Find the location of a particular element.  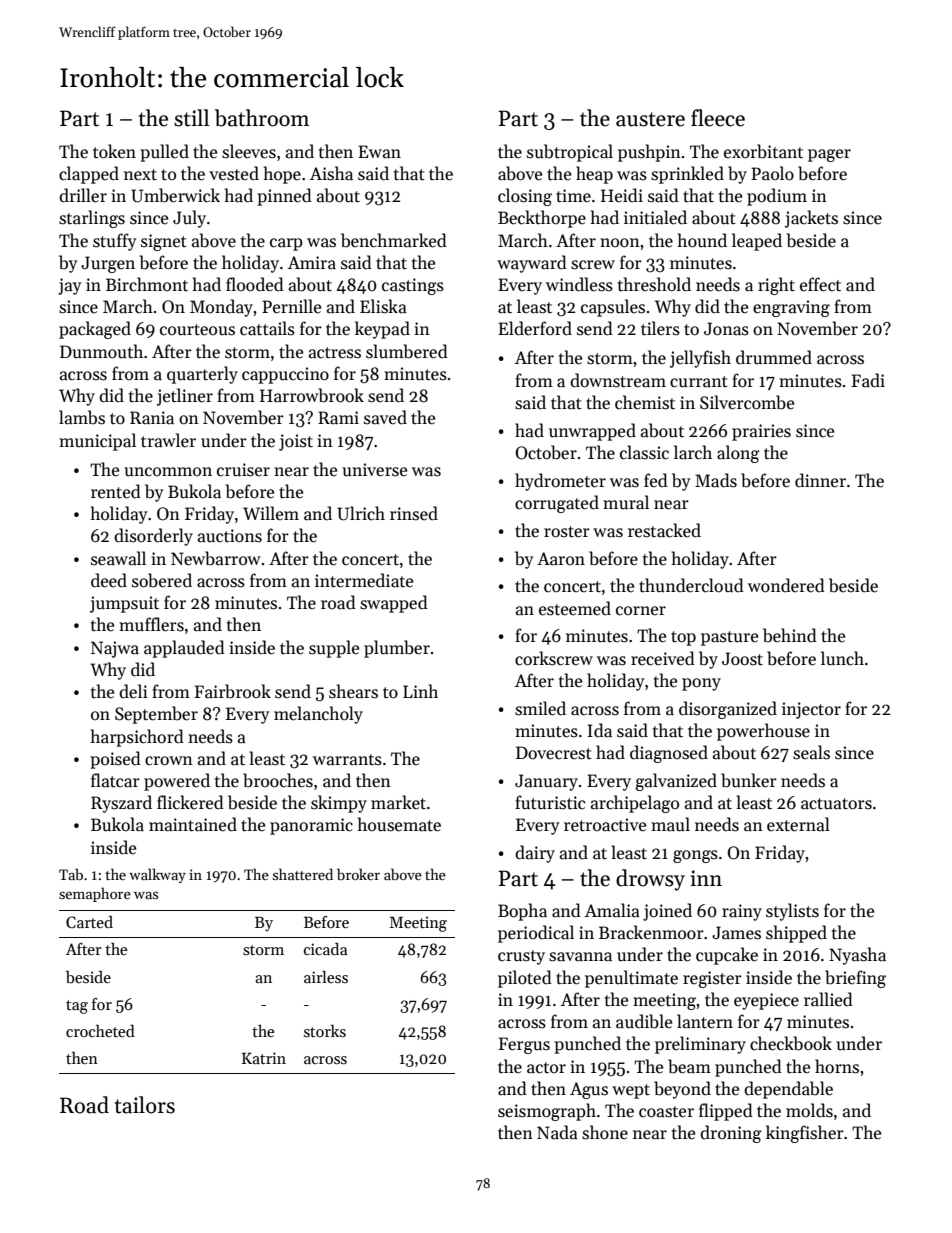

token is located at coordinates (114, 151).
